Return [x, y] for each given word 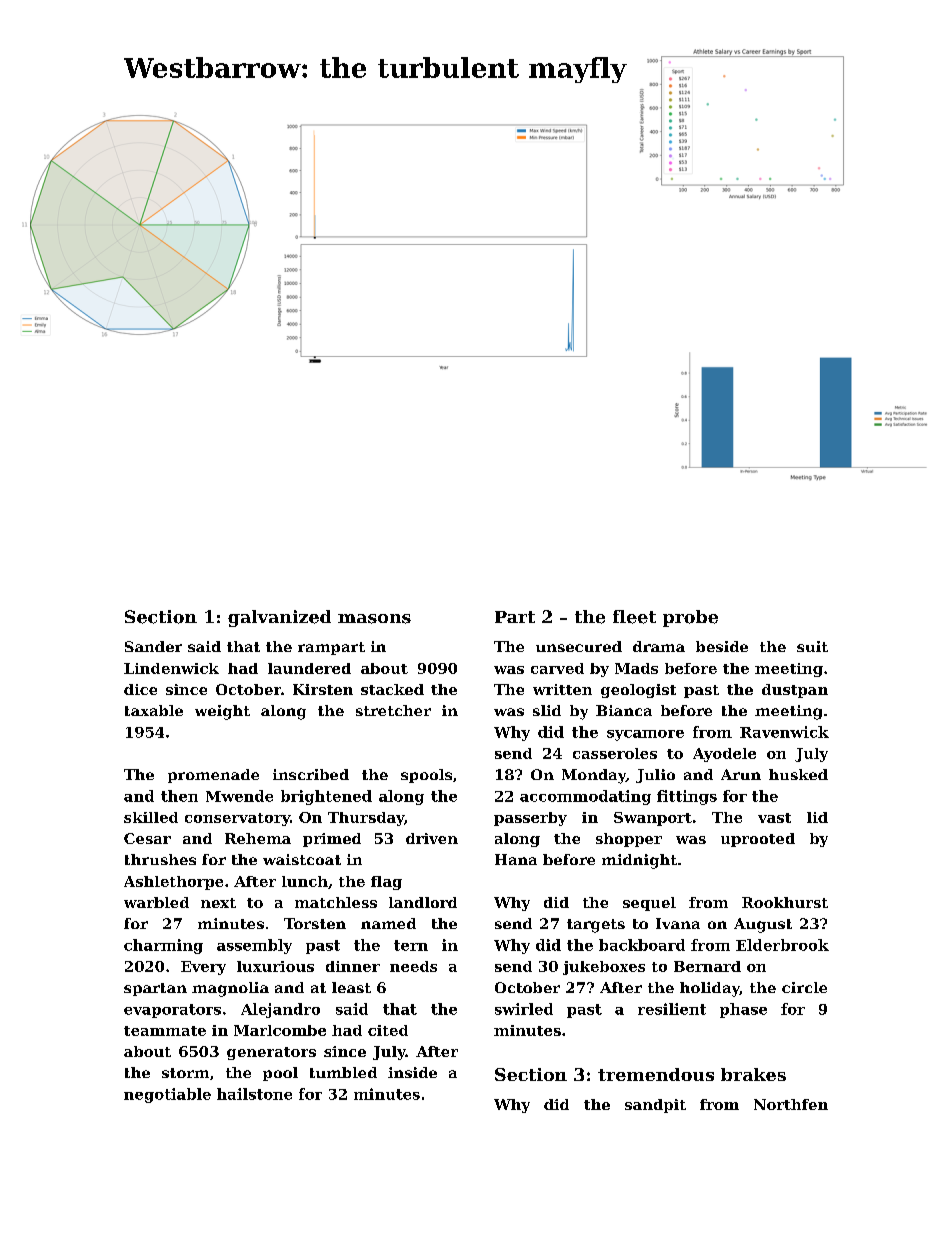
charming [163, 946]
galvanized [279, 618]
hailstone [254, 1094]
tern [411, 945]
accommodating [585, 797]
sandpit [655, 1106]
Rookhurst [785, 902]
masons [374, 619]
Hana [516, 859]
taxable [154, 710]
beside [722, 646]
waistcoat [302, 859]
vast [774, 818]
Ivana [678, 923]
